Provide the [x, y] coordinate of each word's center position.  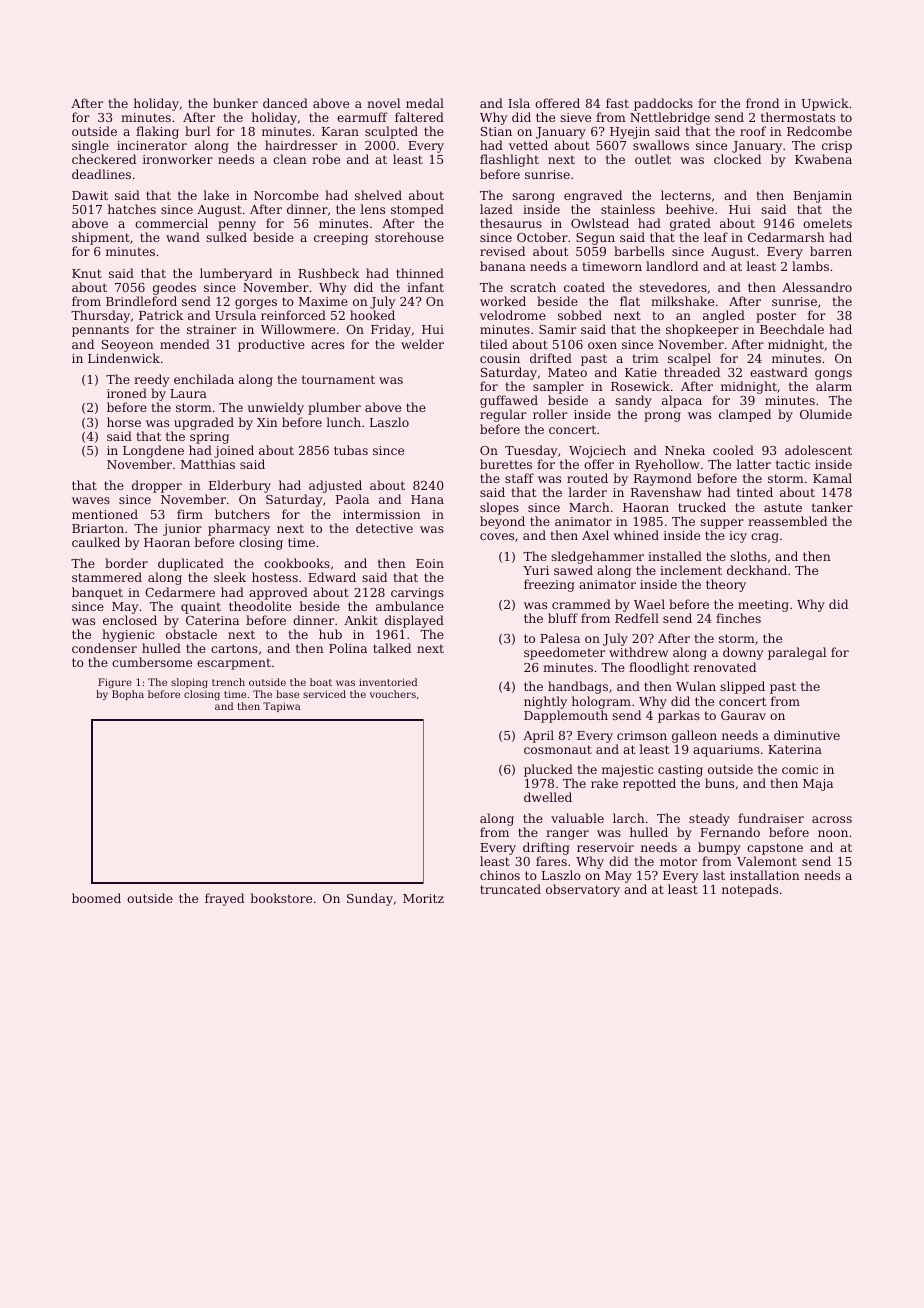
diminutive [807, 735]
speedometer [564, 653]
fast [617, 103]
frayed [224, 899]
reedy [151, 380]
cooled [733, 450]
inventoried [388, 682]
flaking [157, 132]
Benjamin [823, 197]
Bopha [128, 695]
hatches [132, 209]
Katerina [795, 749]
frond [762, 103]
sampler [558, 387]
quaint [201, 608]
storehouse [409, 237]
